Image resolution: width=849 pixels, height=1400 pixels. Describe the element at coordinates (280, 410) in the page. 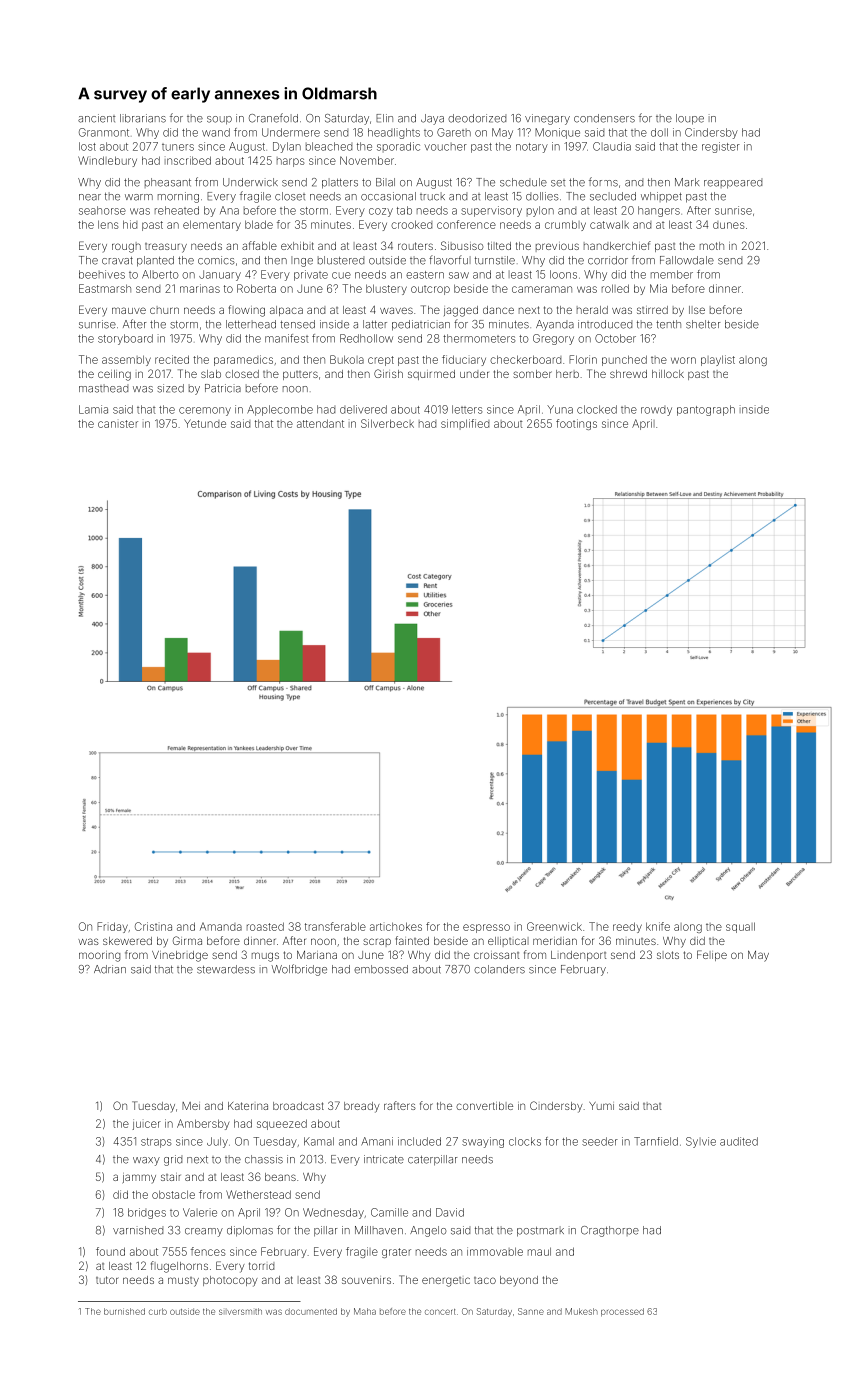

I see `Applecombe` at that location.
